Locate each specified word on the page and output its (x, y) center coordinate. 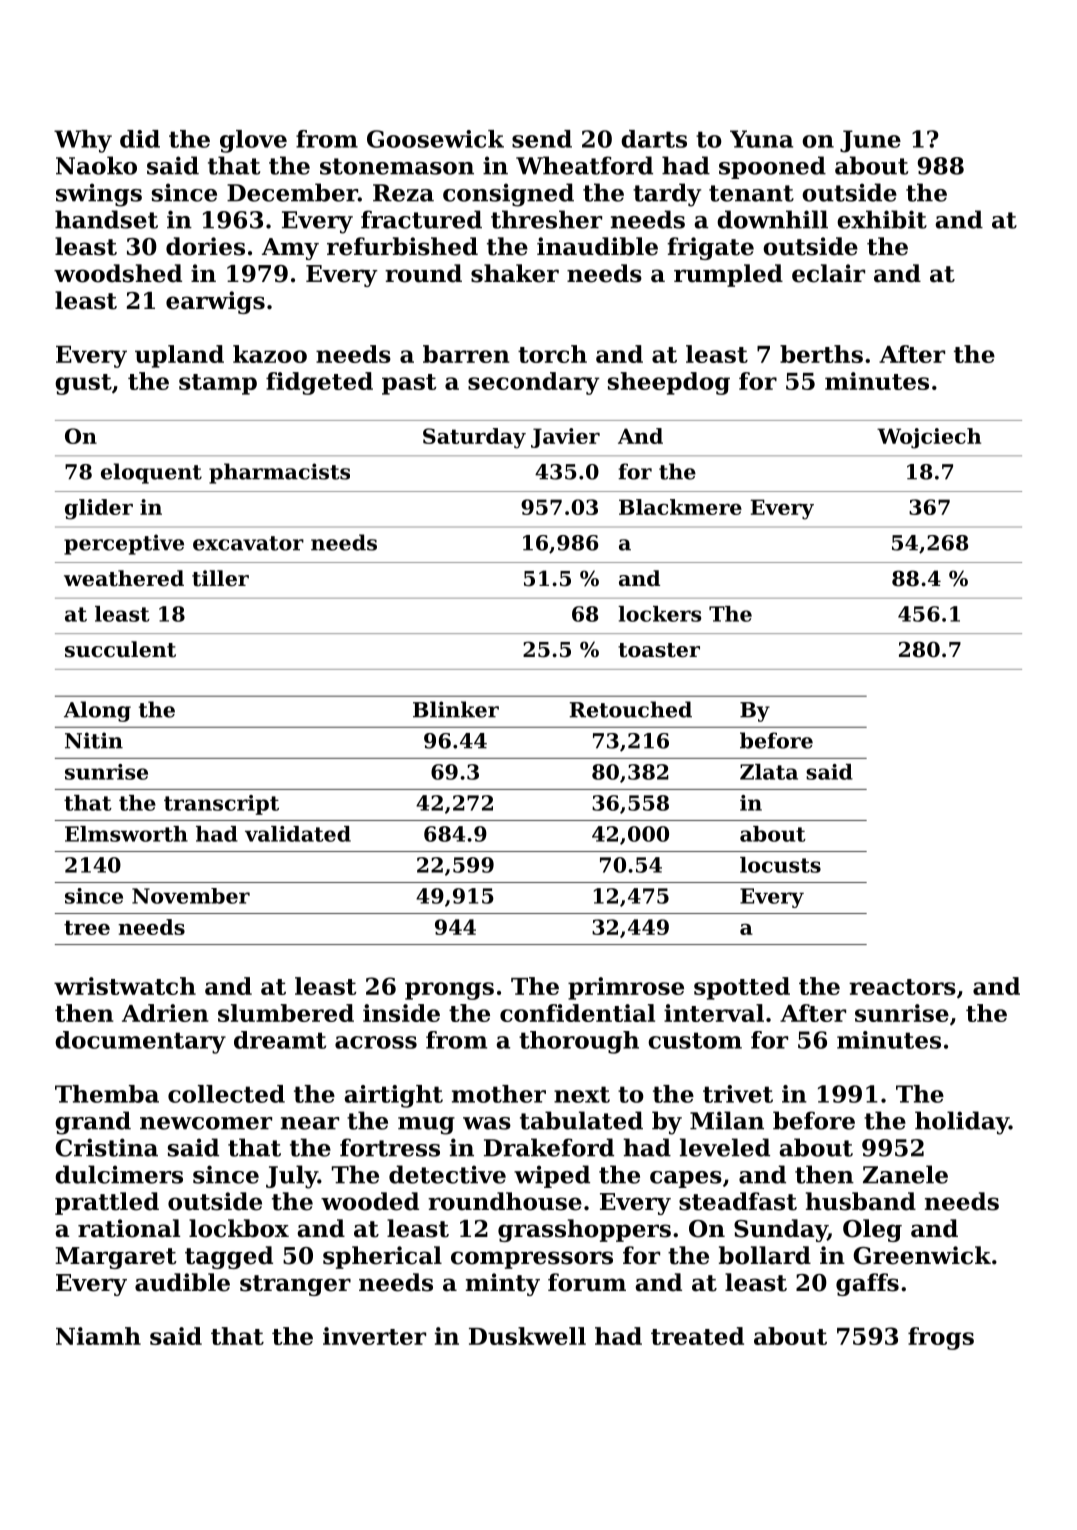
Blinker (456, 709)
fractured (421, 219)
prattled (107, 1203)
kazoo (270, 354)
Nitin (94, 740)
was (487, 1123)
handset (106, 219)
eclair (828, 273)
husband (861, 1201)
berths (821, 354)
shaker (515, 273)
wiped (552, 1176)
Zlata (769, 772)
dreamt (280, 1040)
